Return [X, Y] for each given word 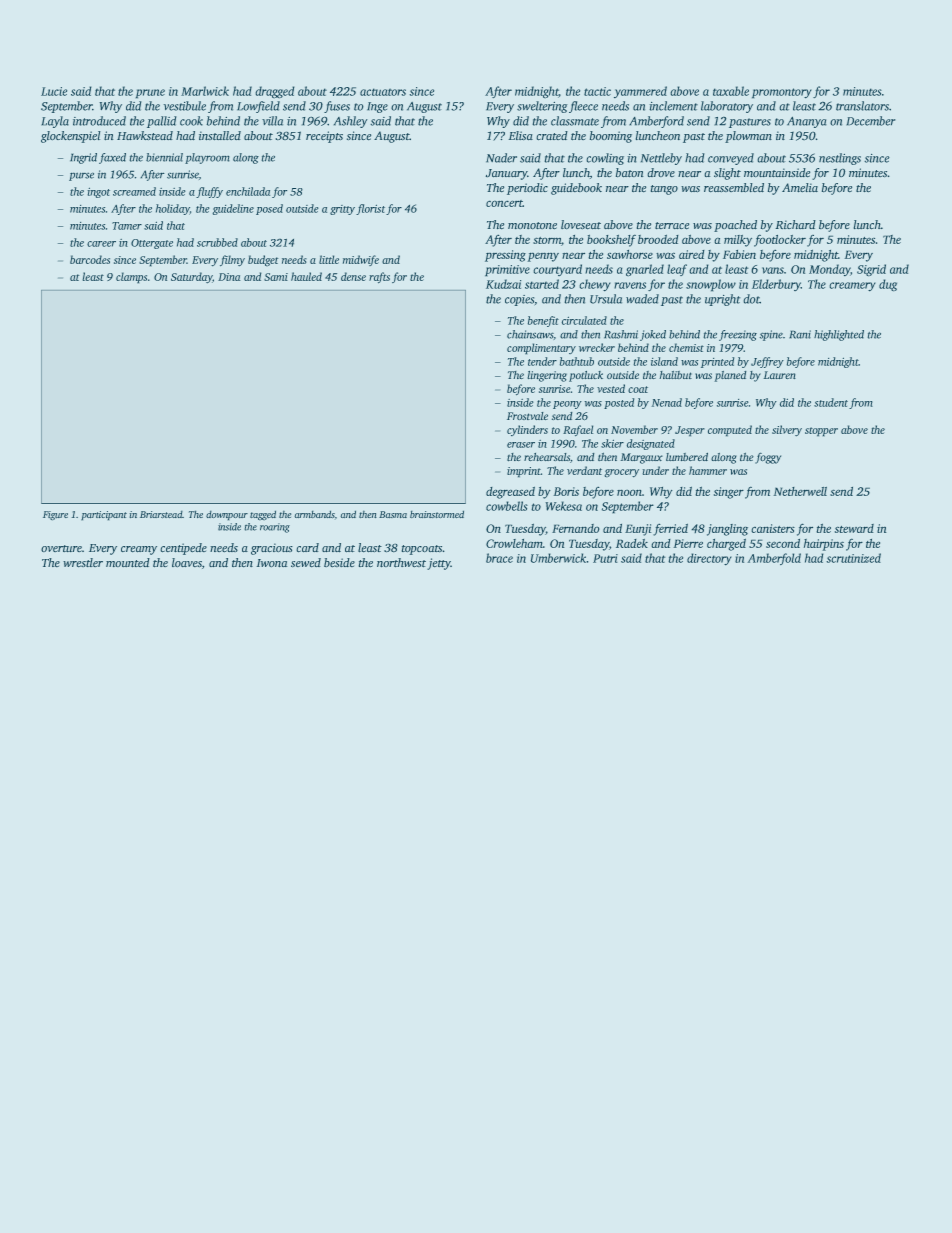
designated [651, 444]
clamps [131, 278]
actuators [383, 92]
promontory [782, 93]
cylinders [527, 430]
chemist [686, 347]
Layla [55, 122]
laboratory [727, 107]
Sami [276, 277]
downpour [227, 515]
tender [542, 361]
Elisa [520, 136]
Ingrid [83, 158]
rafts [379, 278]
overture [61, 548]
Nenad [666, 402]
